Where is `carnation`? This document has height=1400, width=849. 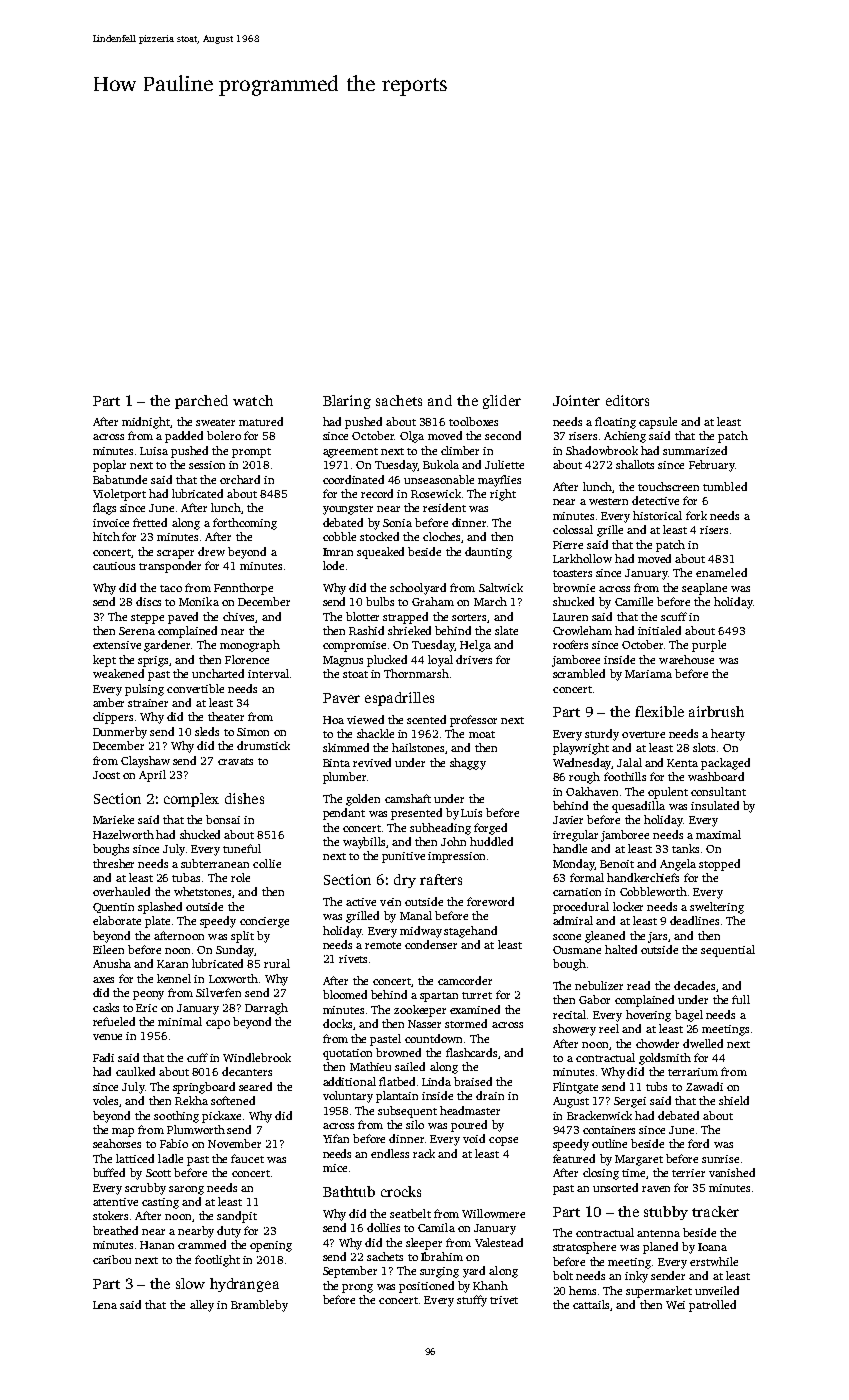
carnation is located at coordinates (577, 892).
